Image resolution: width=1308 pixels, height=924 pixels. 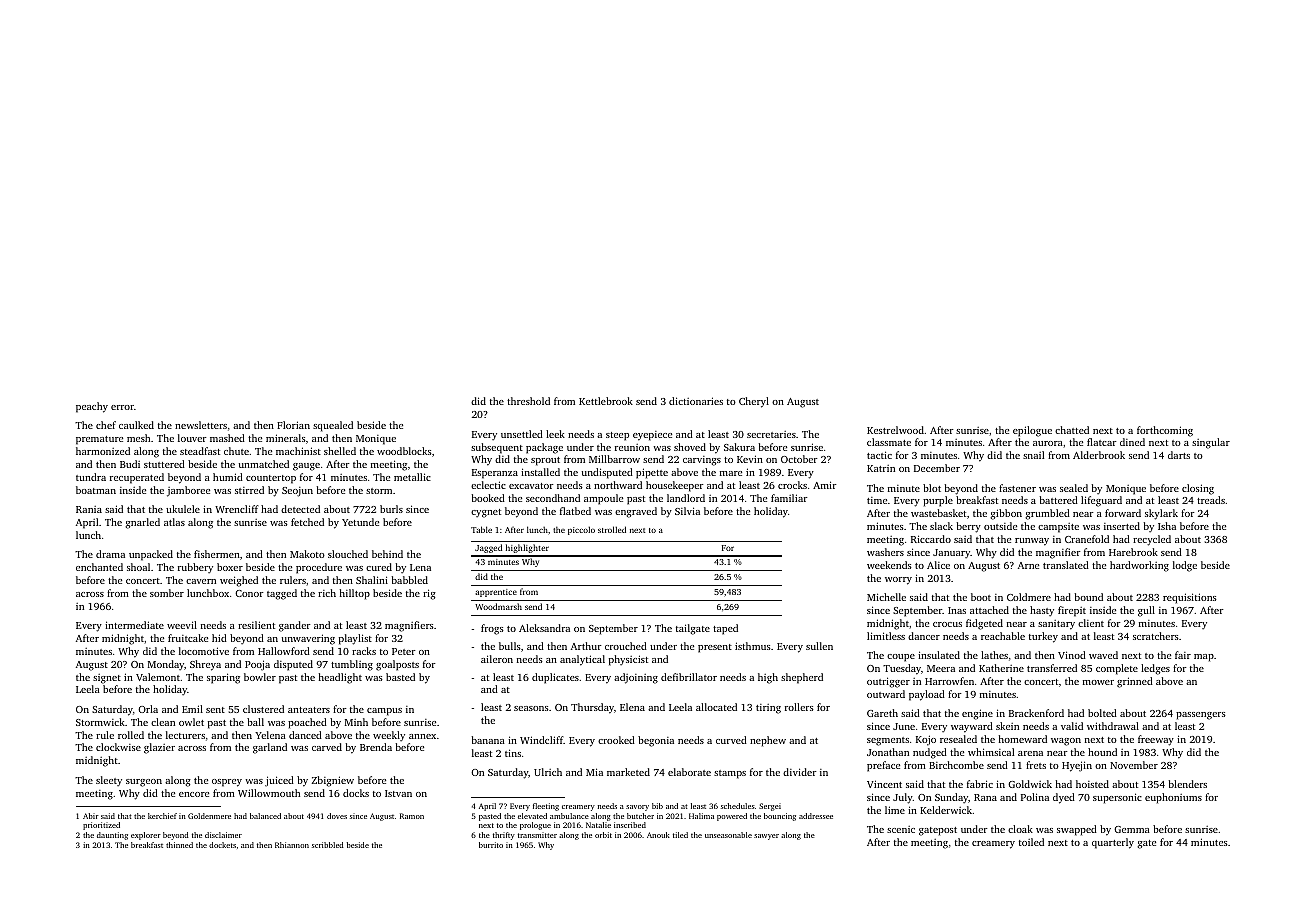 I want to click on translated, so click(x=1066, y=565).
